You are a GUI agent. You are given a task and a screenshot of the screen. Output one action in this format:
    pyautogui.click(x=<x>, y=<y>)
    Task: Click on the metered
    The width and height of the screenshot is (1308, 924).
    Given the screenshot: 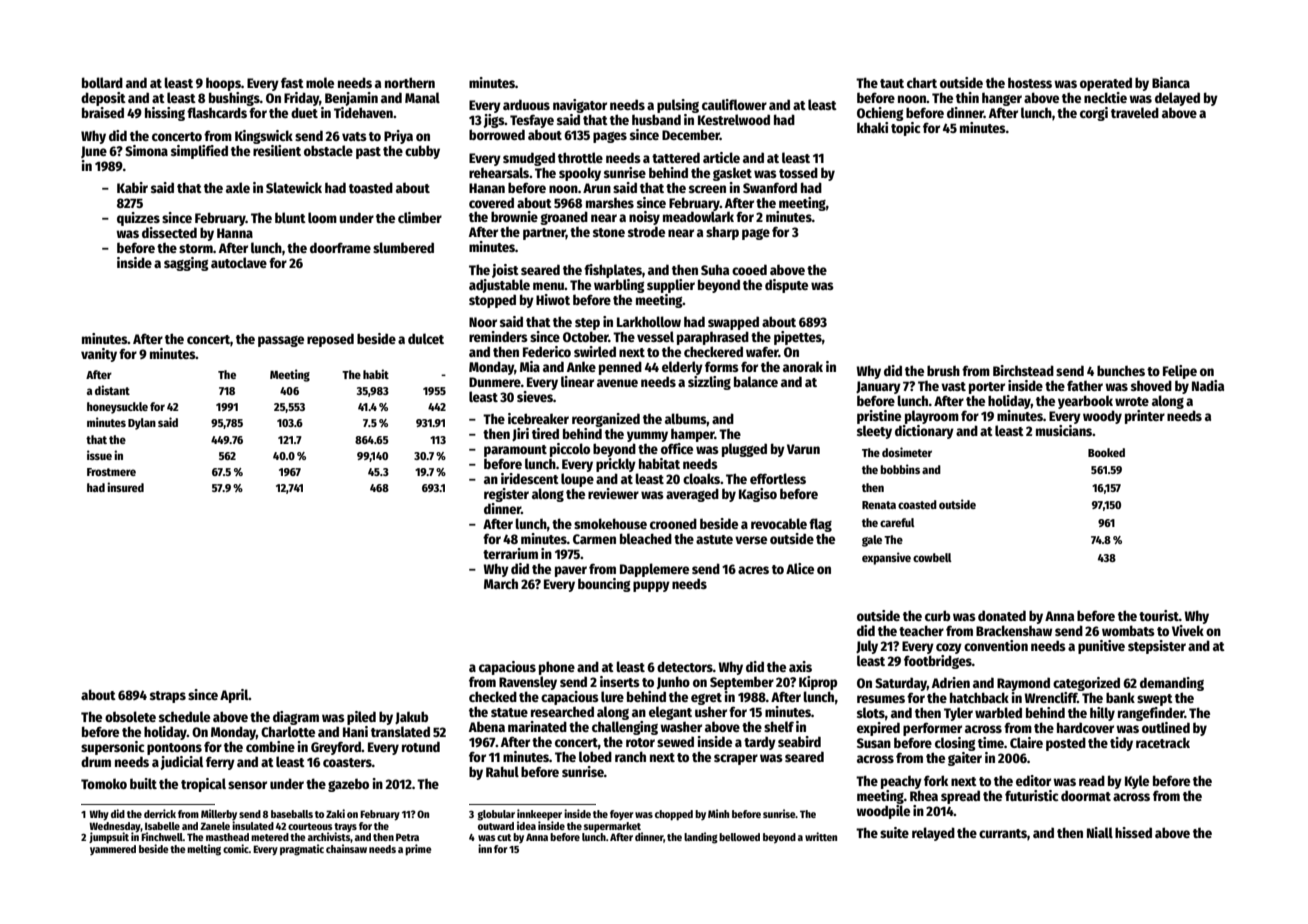 What is the action you would take?
    pyautogui.click(x=270, y=837)
